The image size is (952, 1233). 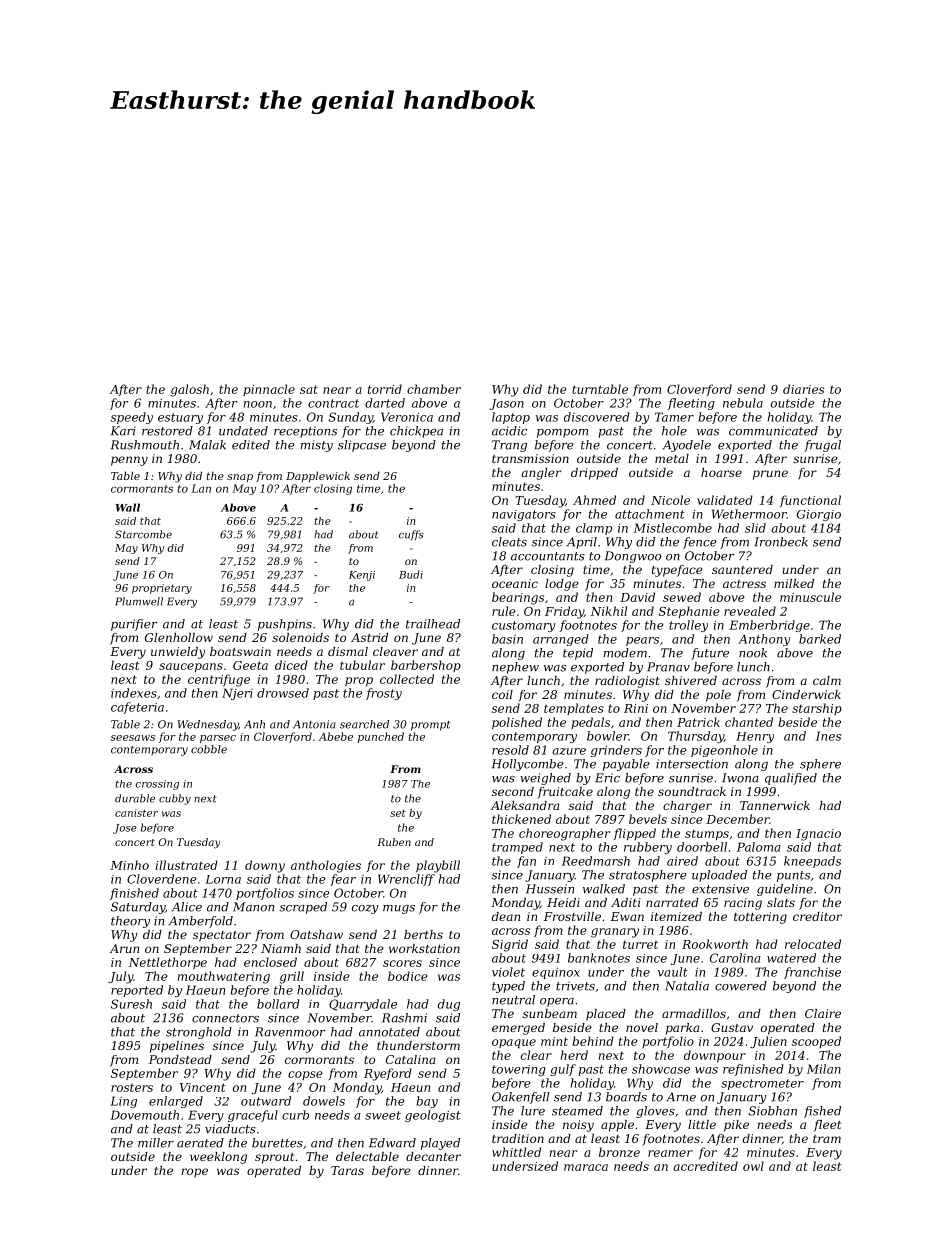 What do you see at coordinates (594, 474) in the image?
I see `dripped` at bounding box center [594, 474].
